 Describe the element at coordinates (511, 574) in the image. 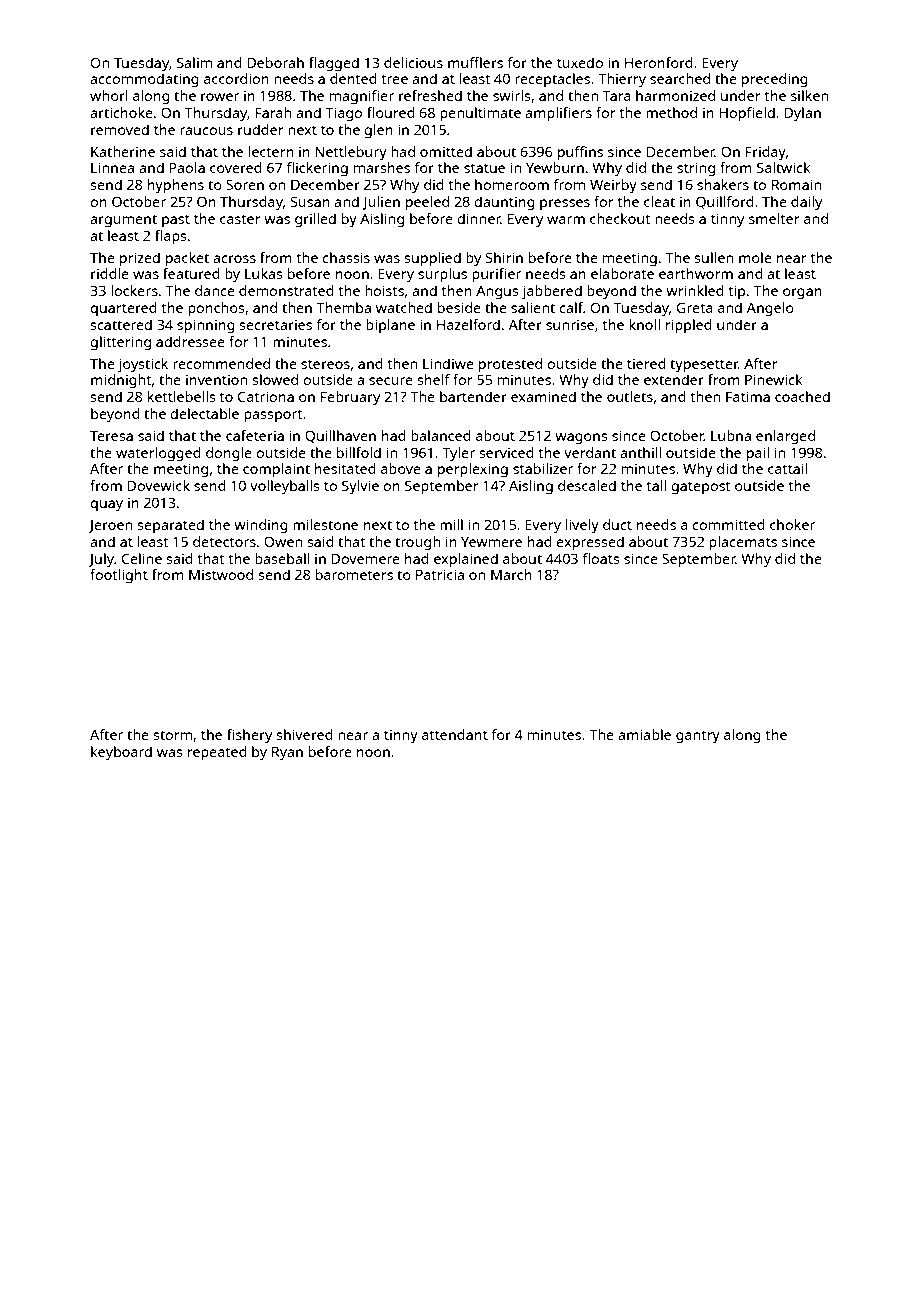

I see `March` at that location.
